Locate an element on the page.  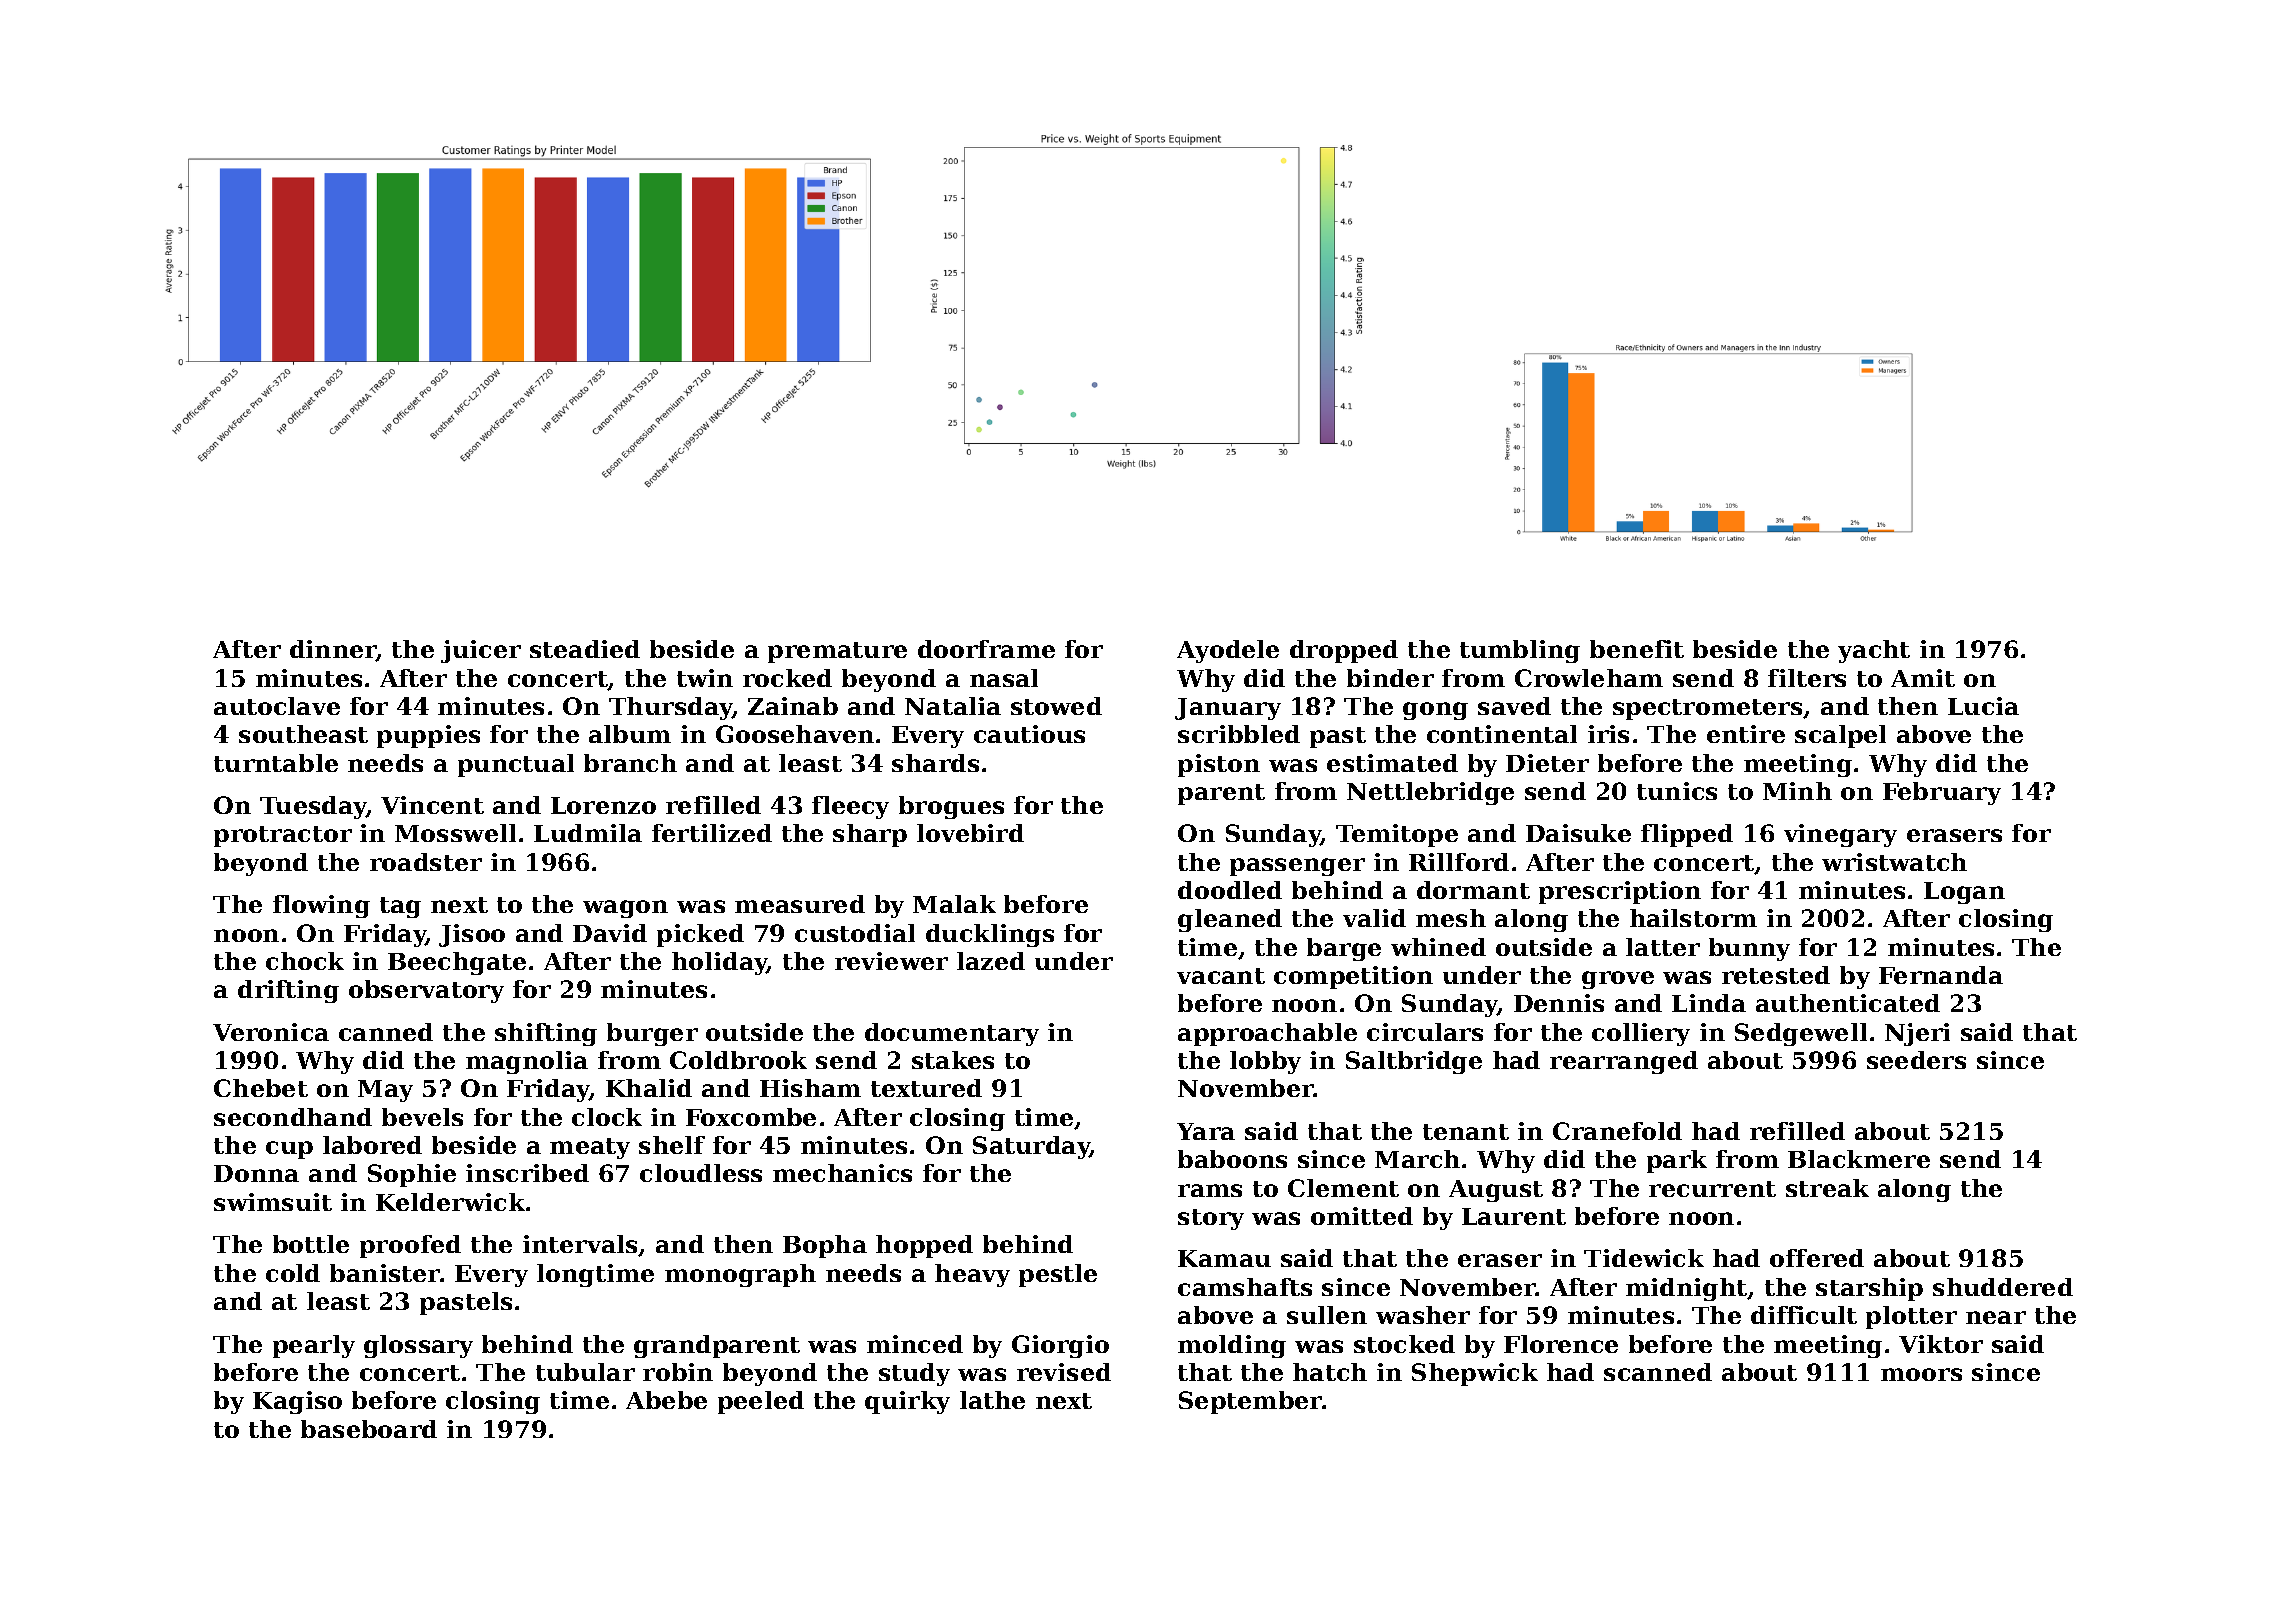
cloudless is located at coordinates (701, 1173).
